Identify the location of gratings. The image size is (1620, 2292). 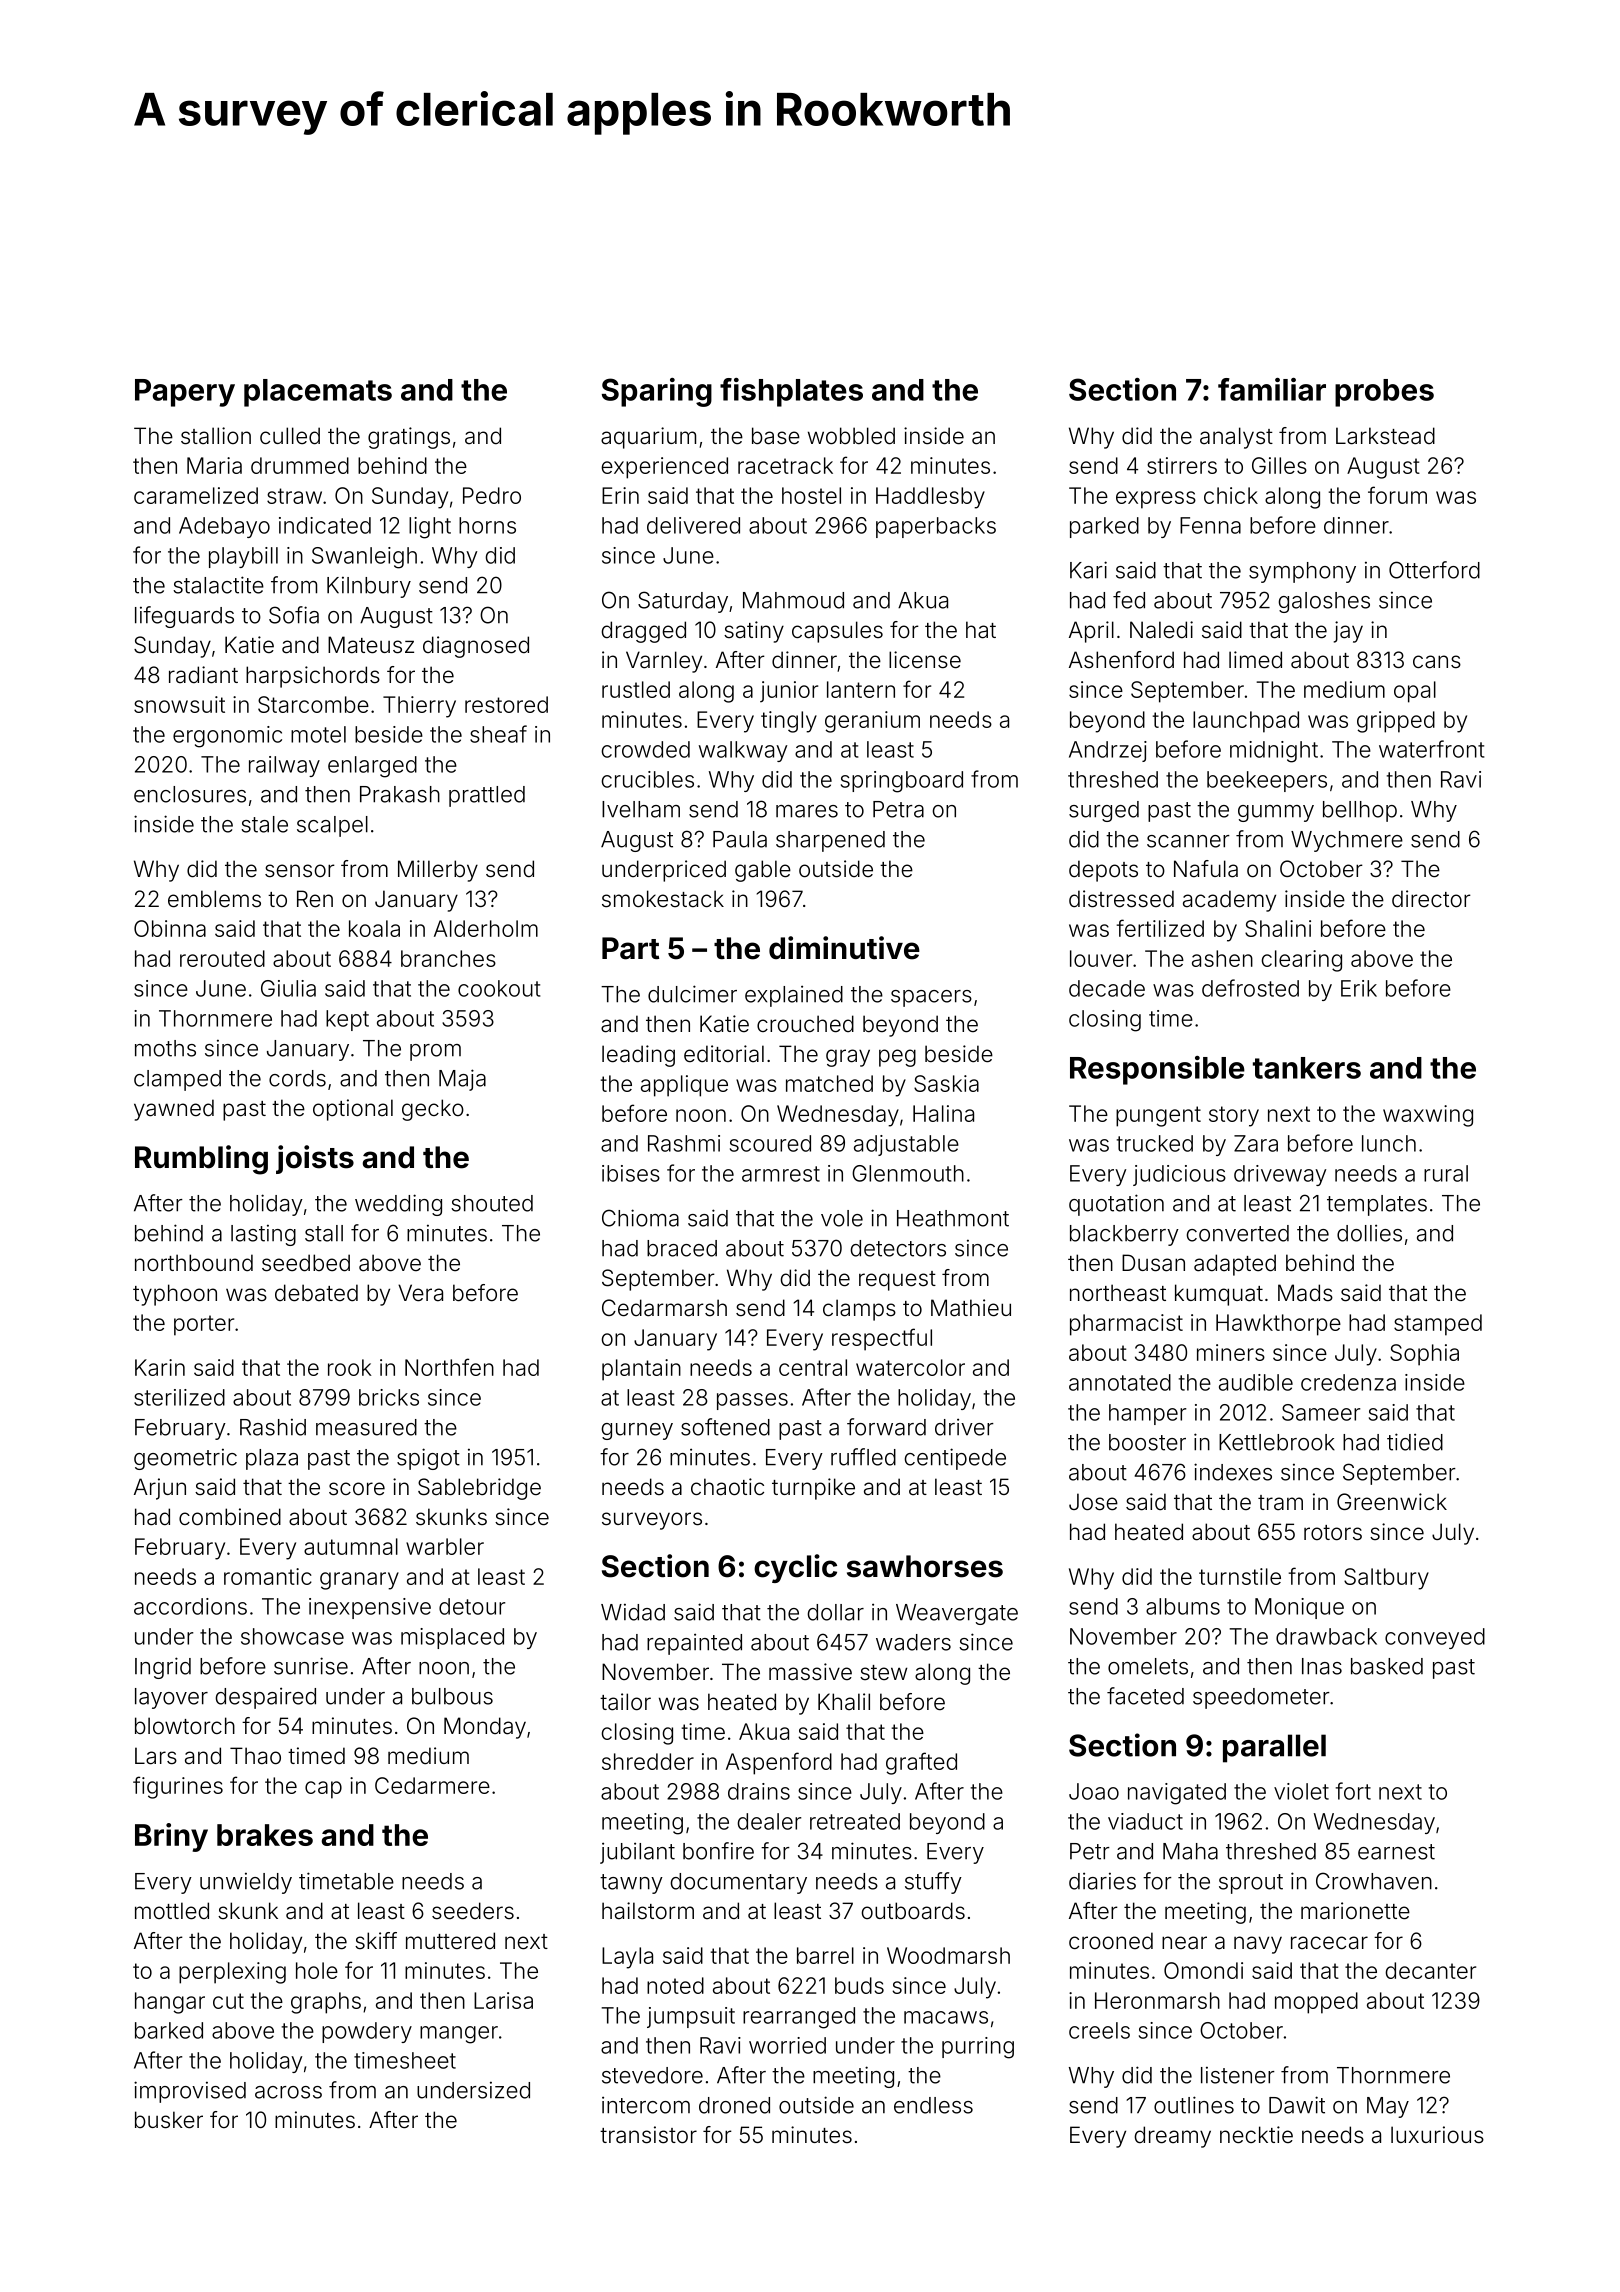
(409, 438).
